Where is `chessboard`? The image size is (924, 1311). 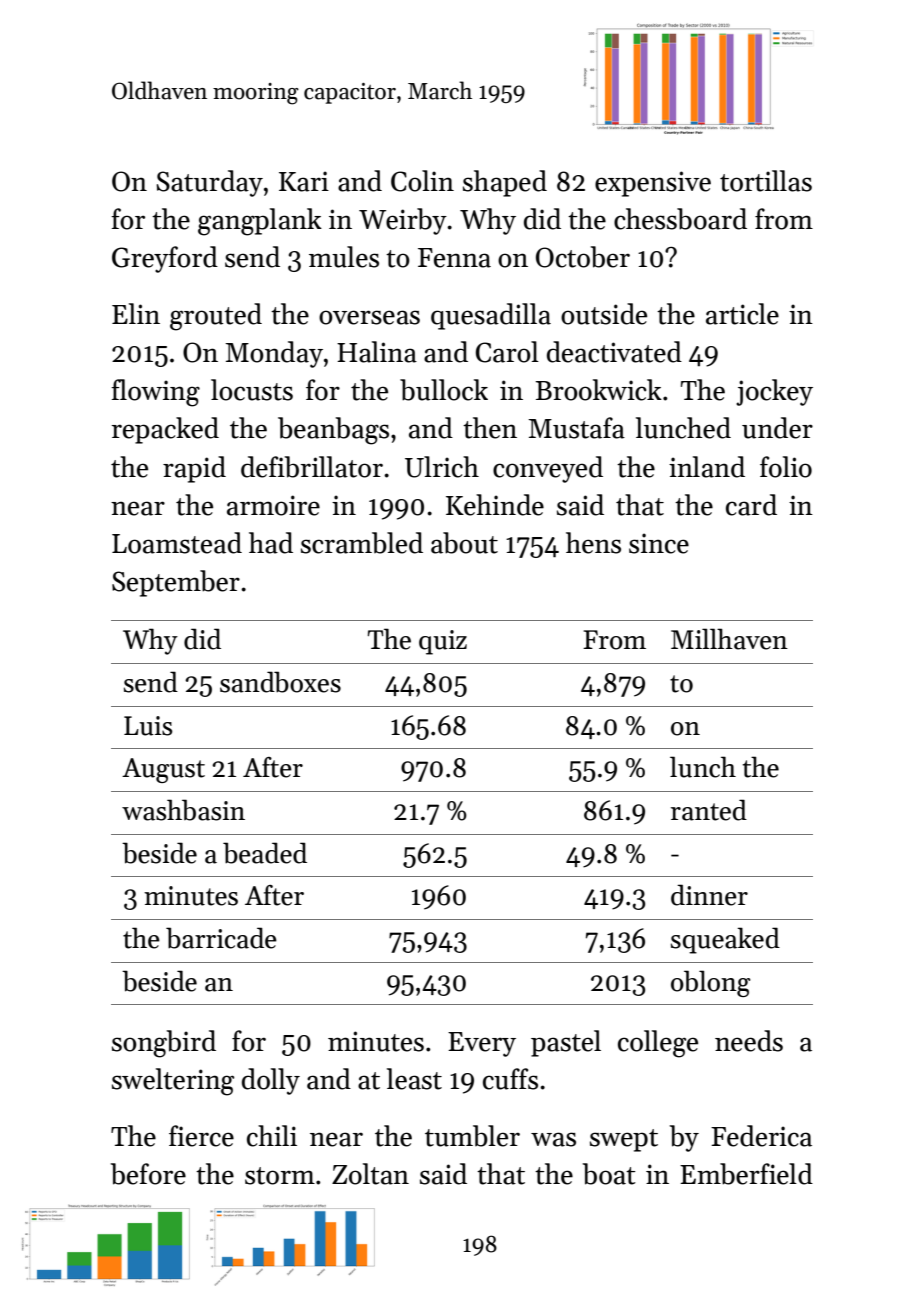
chessboard is located at coordinates (680, 219).
